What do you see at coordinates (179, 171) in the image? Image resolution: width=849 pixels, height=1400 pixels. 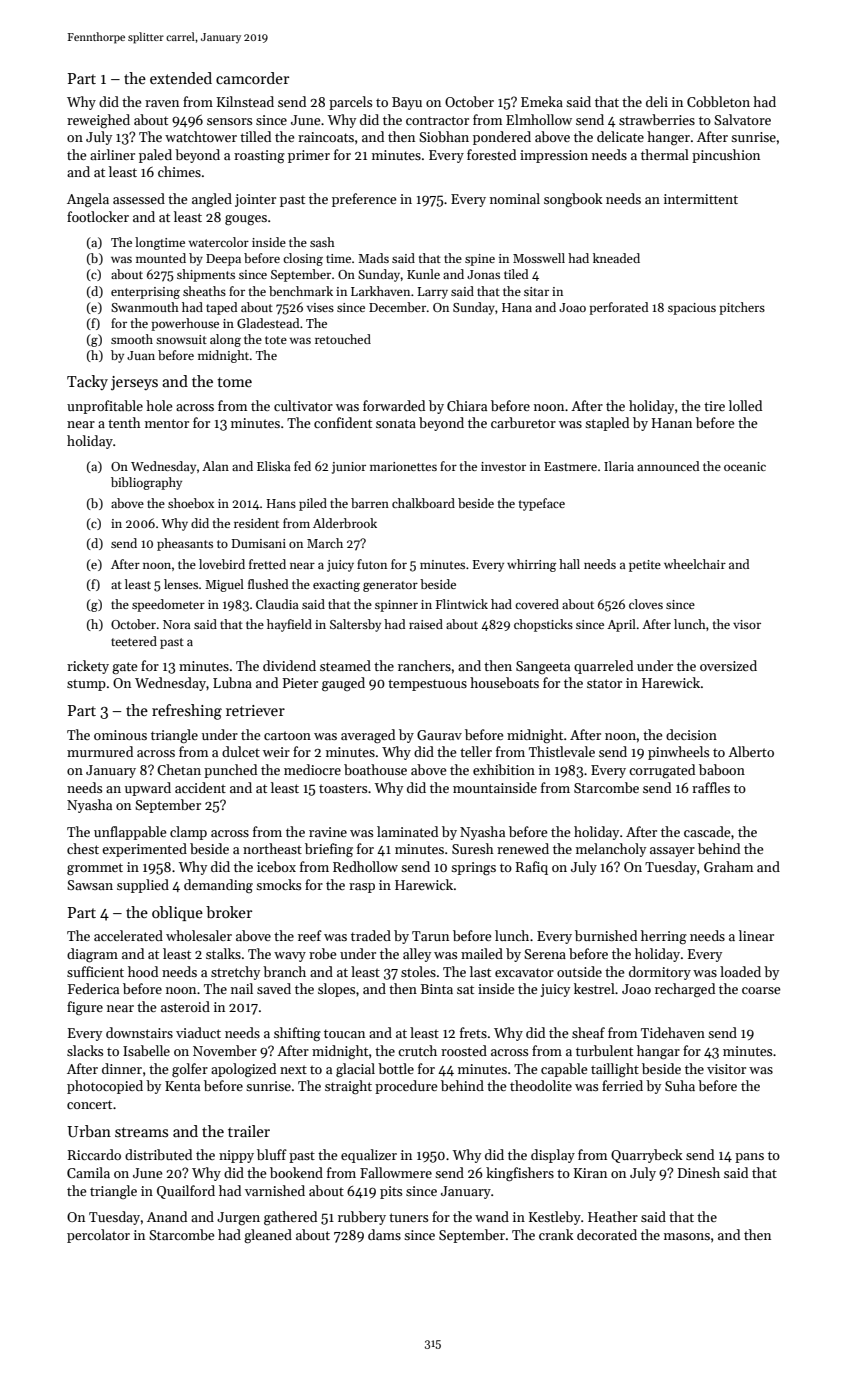 I see `chimes` at bounding box center [179, 171].
